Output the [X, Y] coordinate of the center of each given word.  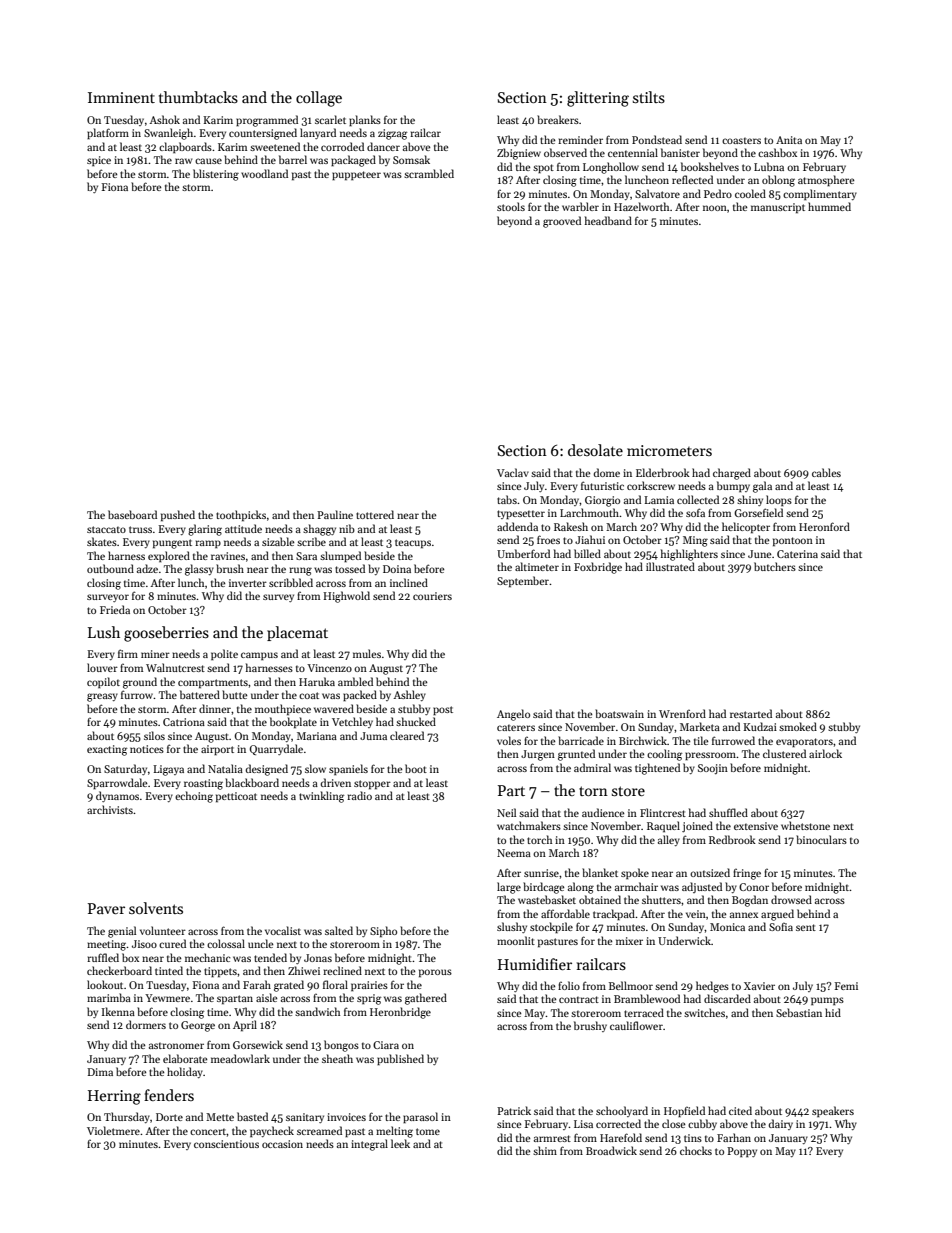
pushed [178, 515]
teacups [413, 543]
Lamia [659, 500]
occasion [282, 1144]
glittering [598, 99]
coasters [741, 140]
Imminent [121, 97]
